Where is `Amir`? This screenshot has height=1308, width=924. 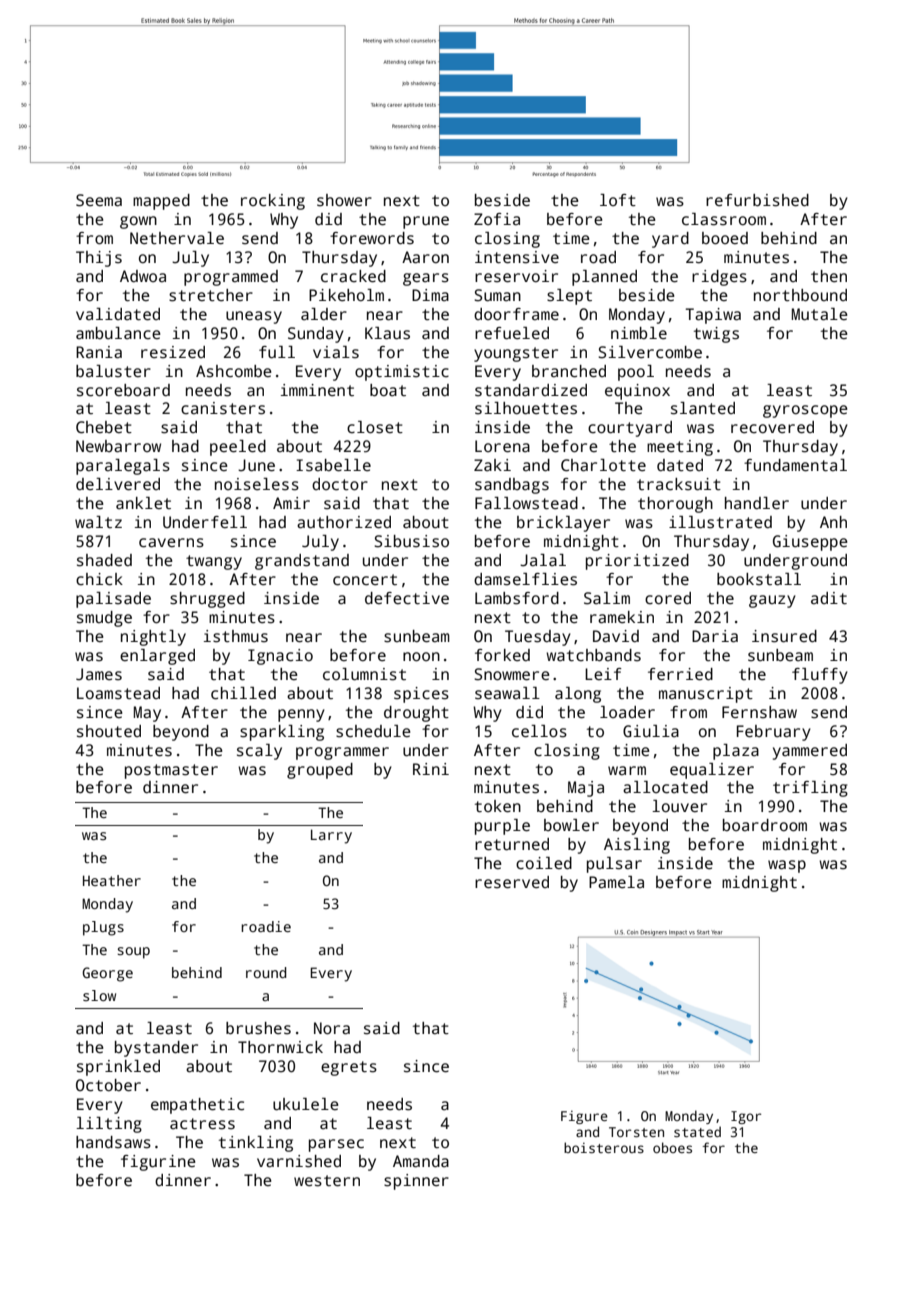
Amir is located at coordinates (291, 503).
